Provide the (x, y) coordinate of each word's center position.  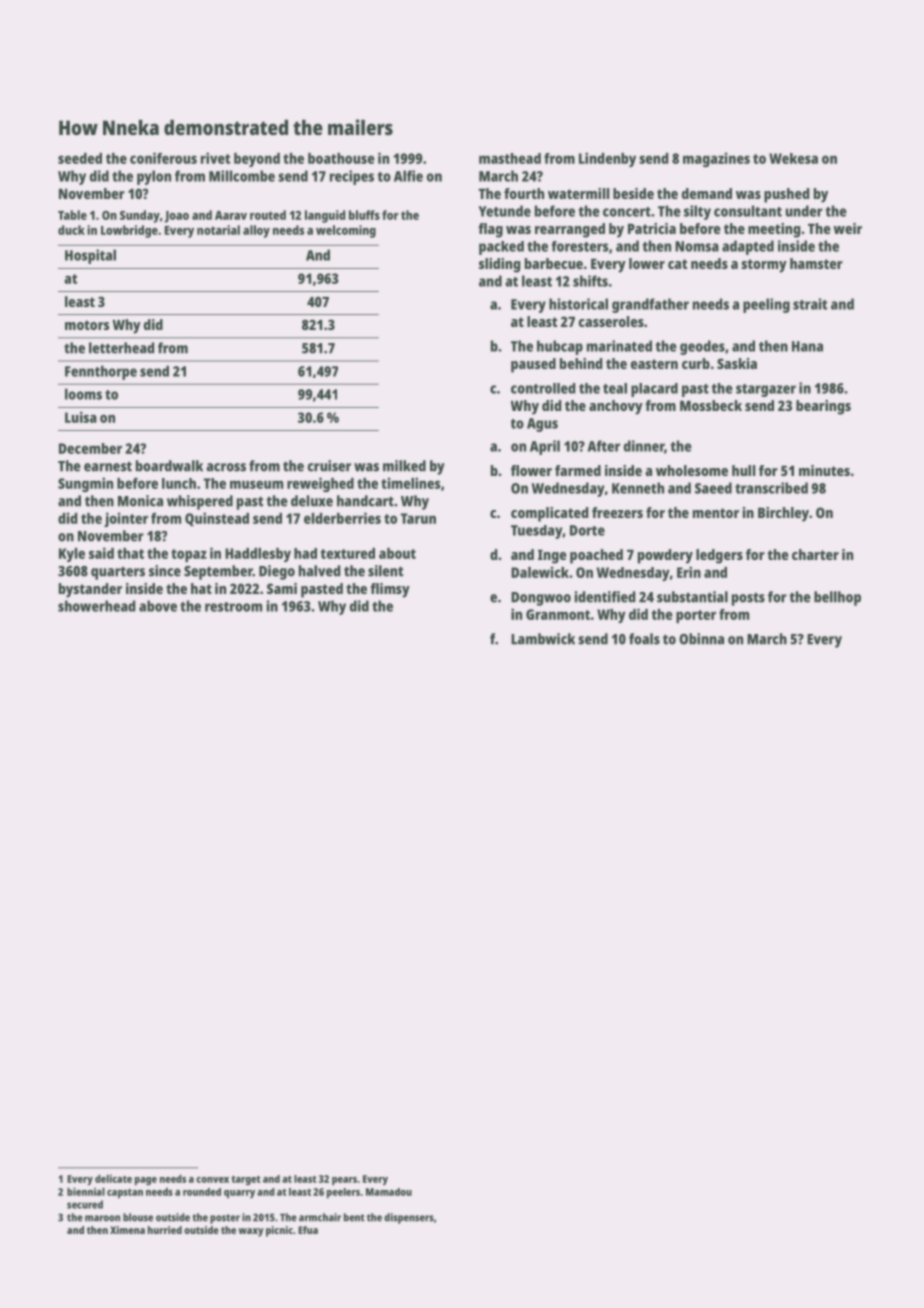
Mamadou (389, 1192)
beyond (257, 160)
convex (212, 1180)
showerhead (97, 606)
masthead (510, 158)
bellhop (837, 598)
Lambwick (543, 639)
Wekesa (793, 158)
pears (344, 1181)
